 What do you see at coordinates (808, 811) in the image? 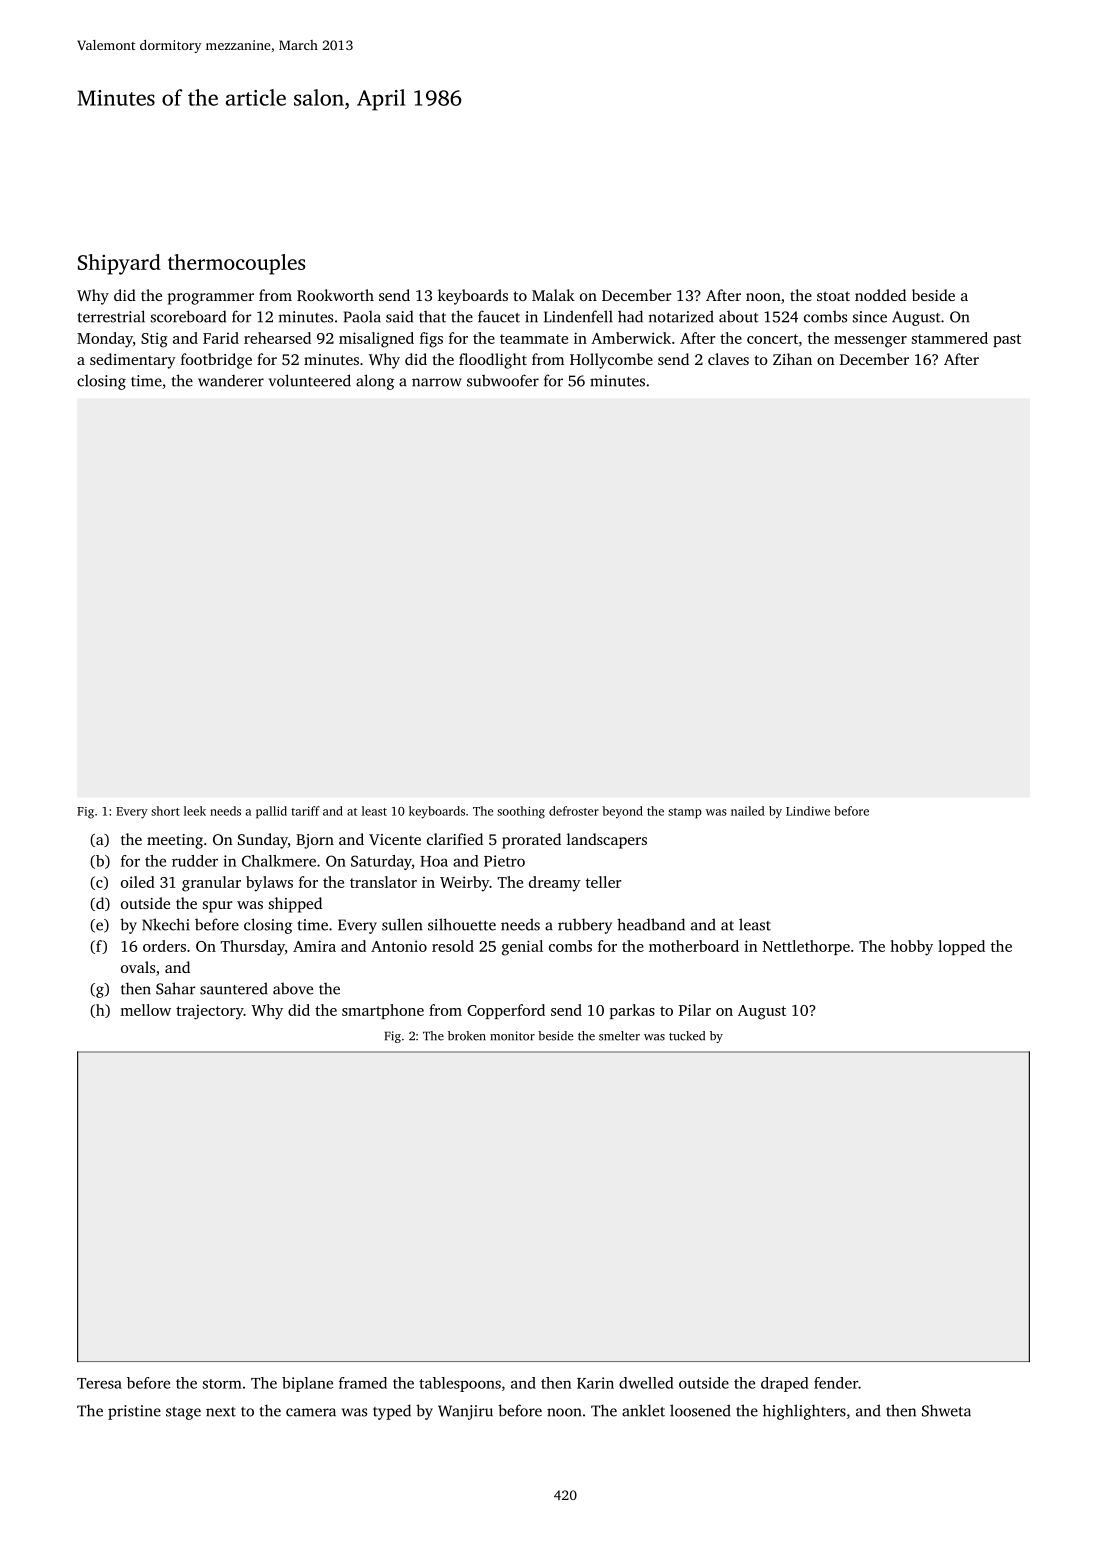
I see `Lindiwe` at bounding box center [808, 811].
